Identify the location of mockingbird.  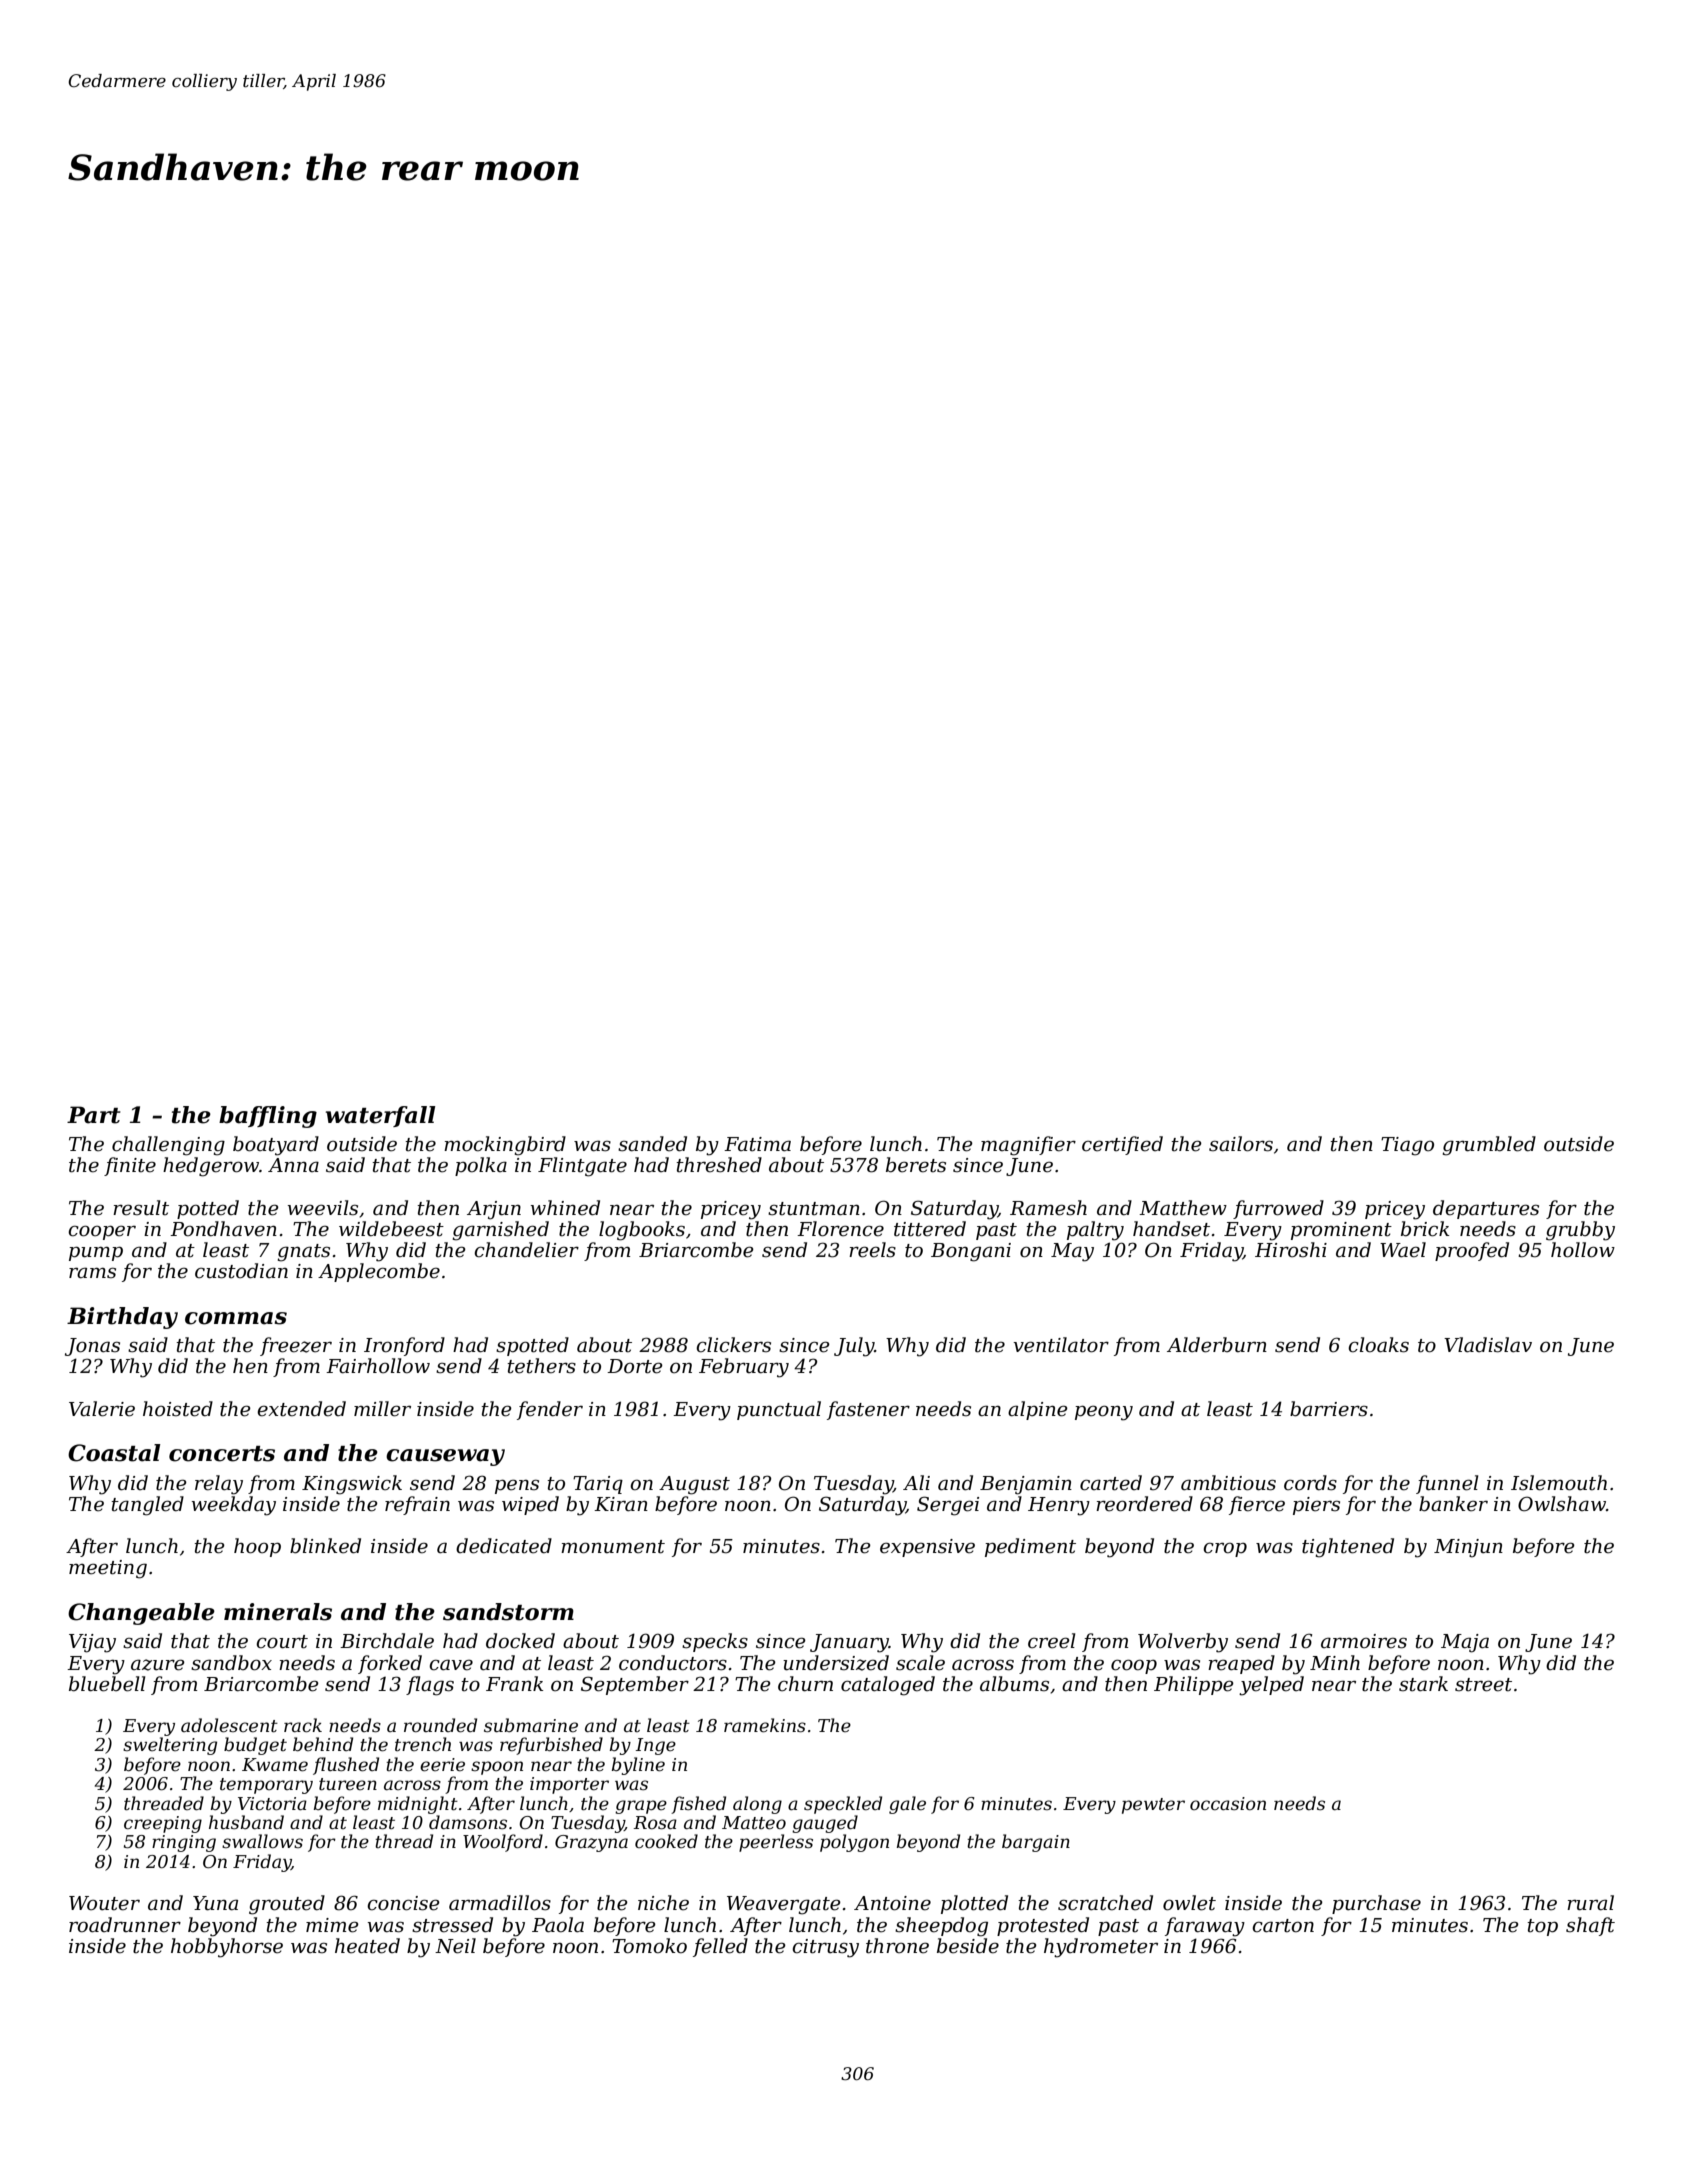
(505, 1146).
